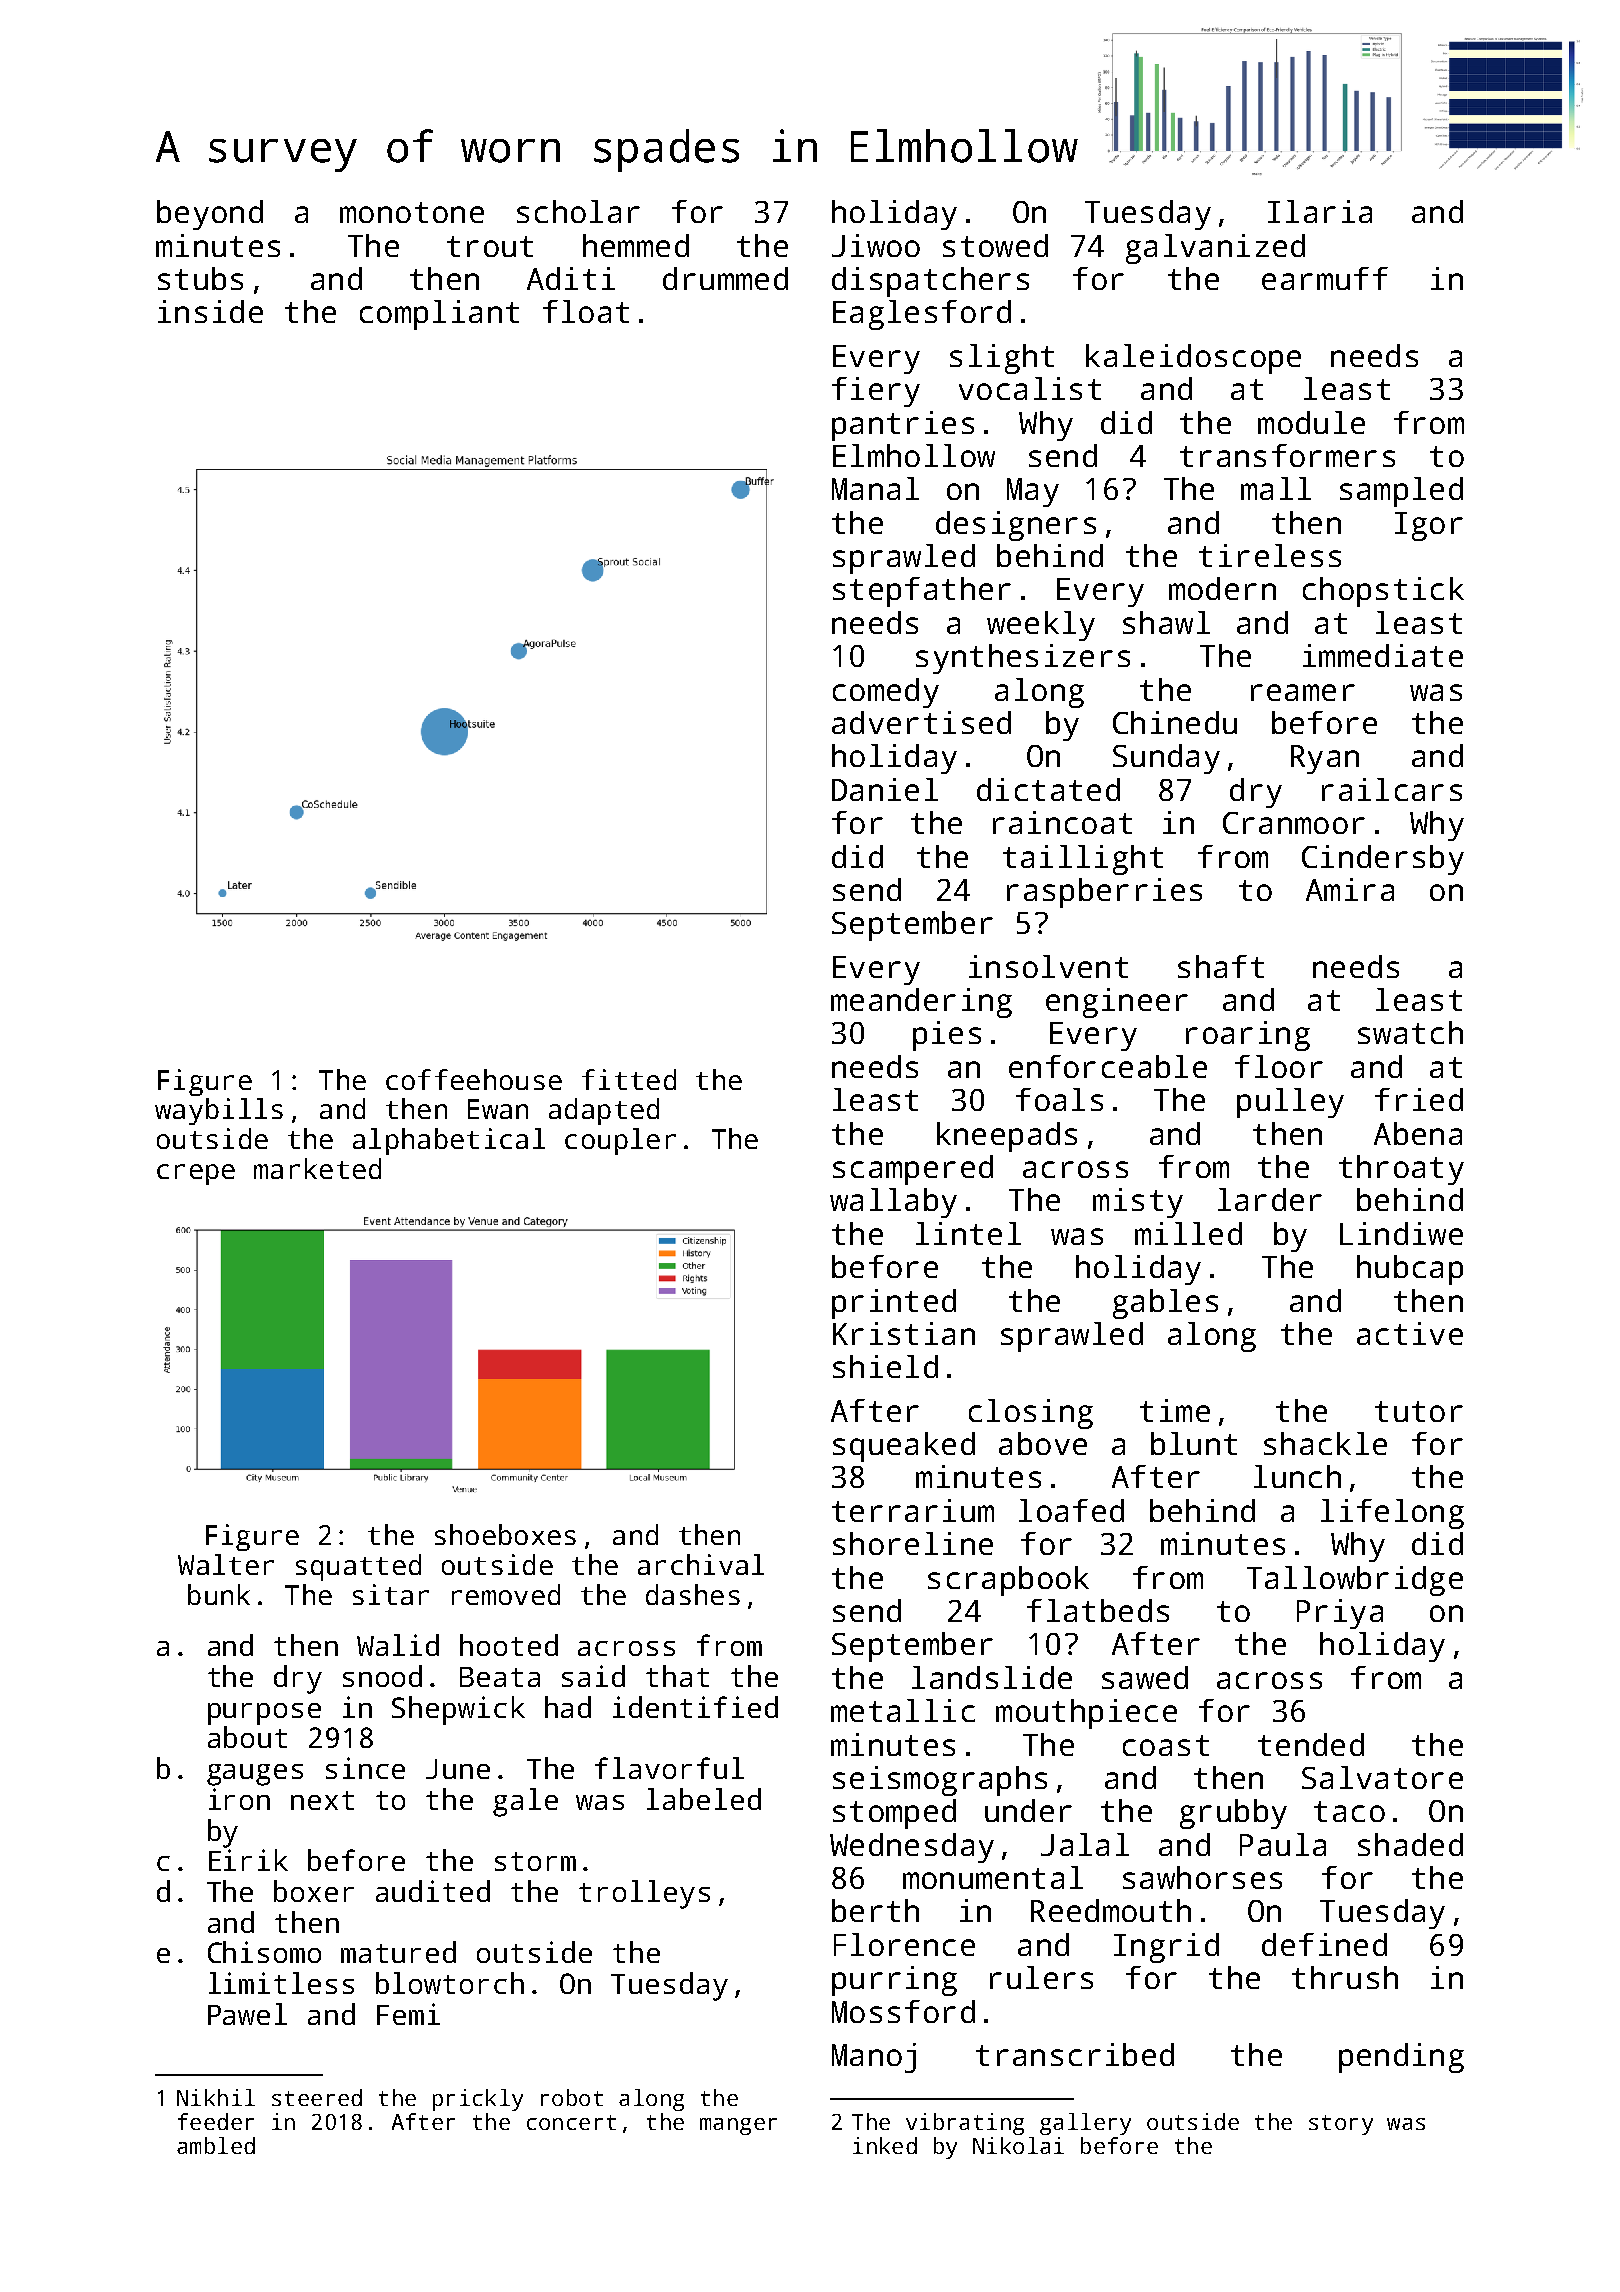 This document has width=1620, height=2292. What do you see at coordinates (1429, 526) in the document?
I see `Igor` at bounding box center [1429, 526].
